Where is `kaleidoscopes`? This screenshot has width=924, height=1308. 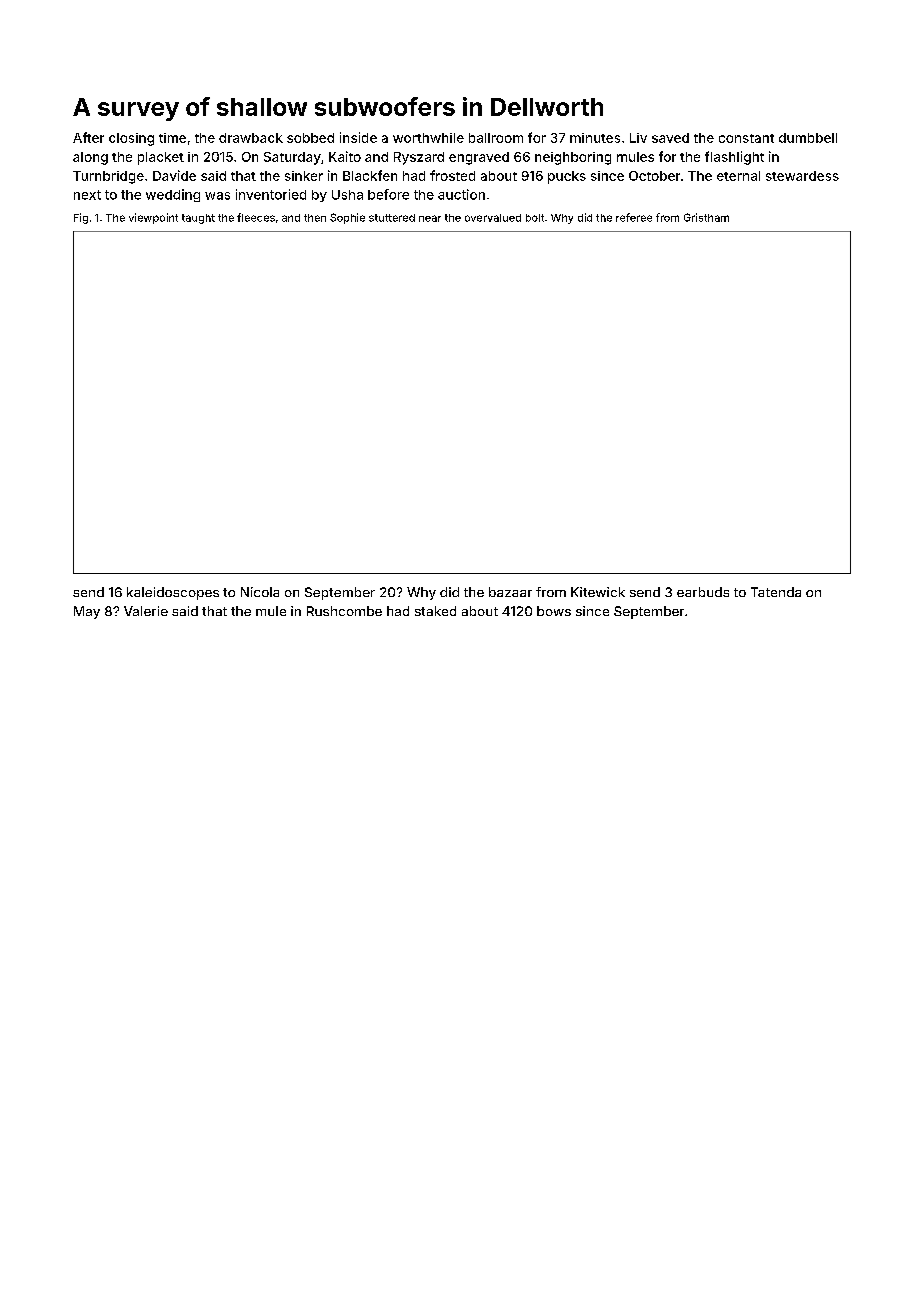 kaleidoscopes is located at coordinates (173, 593).
